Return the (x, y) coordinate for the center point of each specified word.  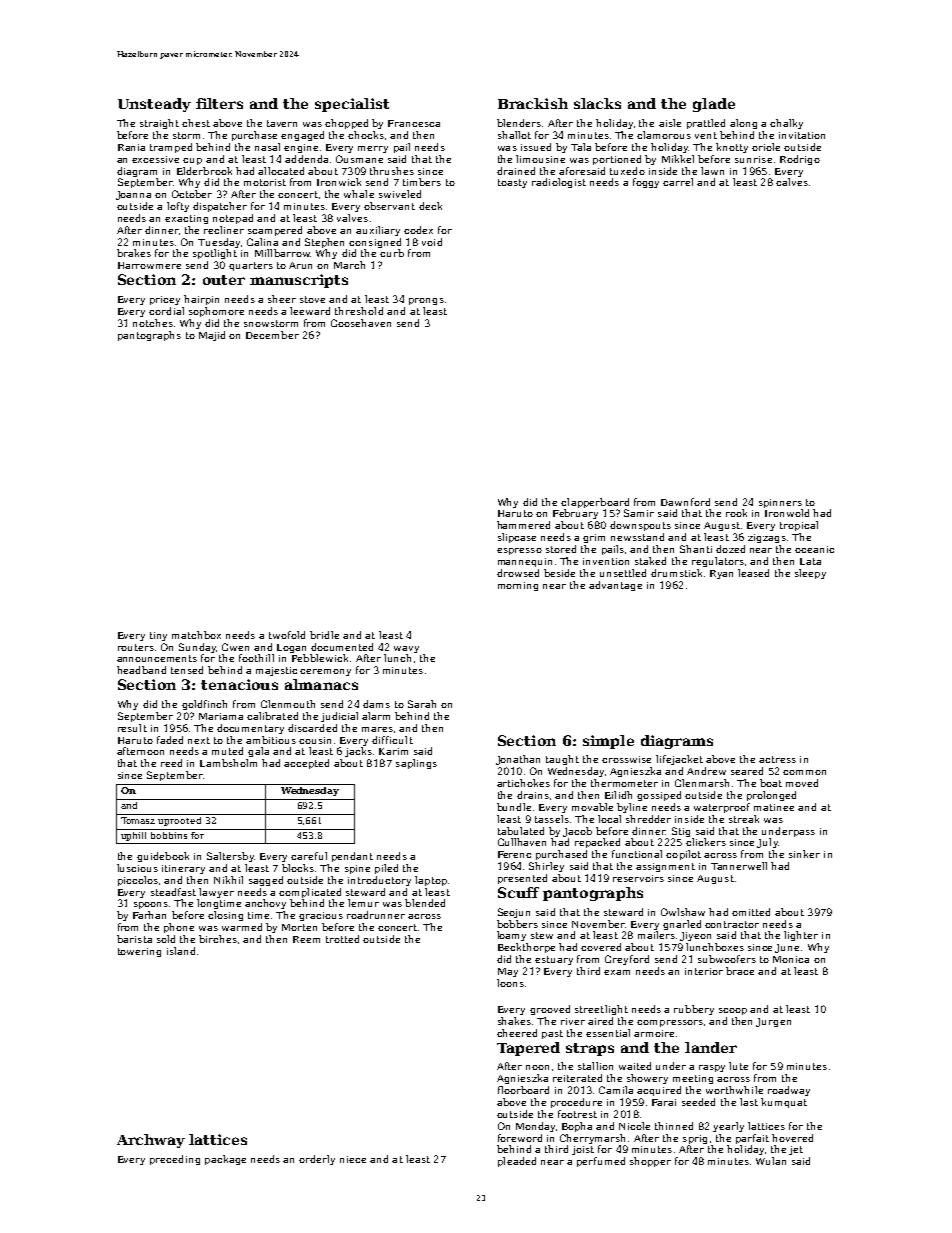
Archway (151, 1141)
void (432, 242)
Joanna (133, 195)
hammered (523, 525)
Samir (639, 513)
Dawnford (685, 502)
